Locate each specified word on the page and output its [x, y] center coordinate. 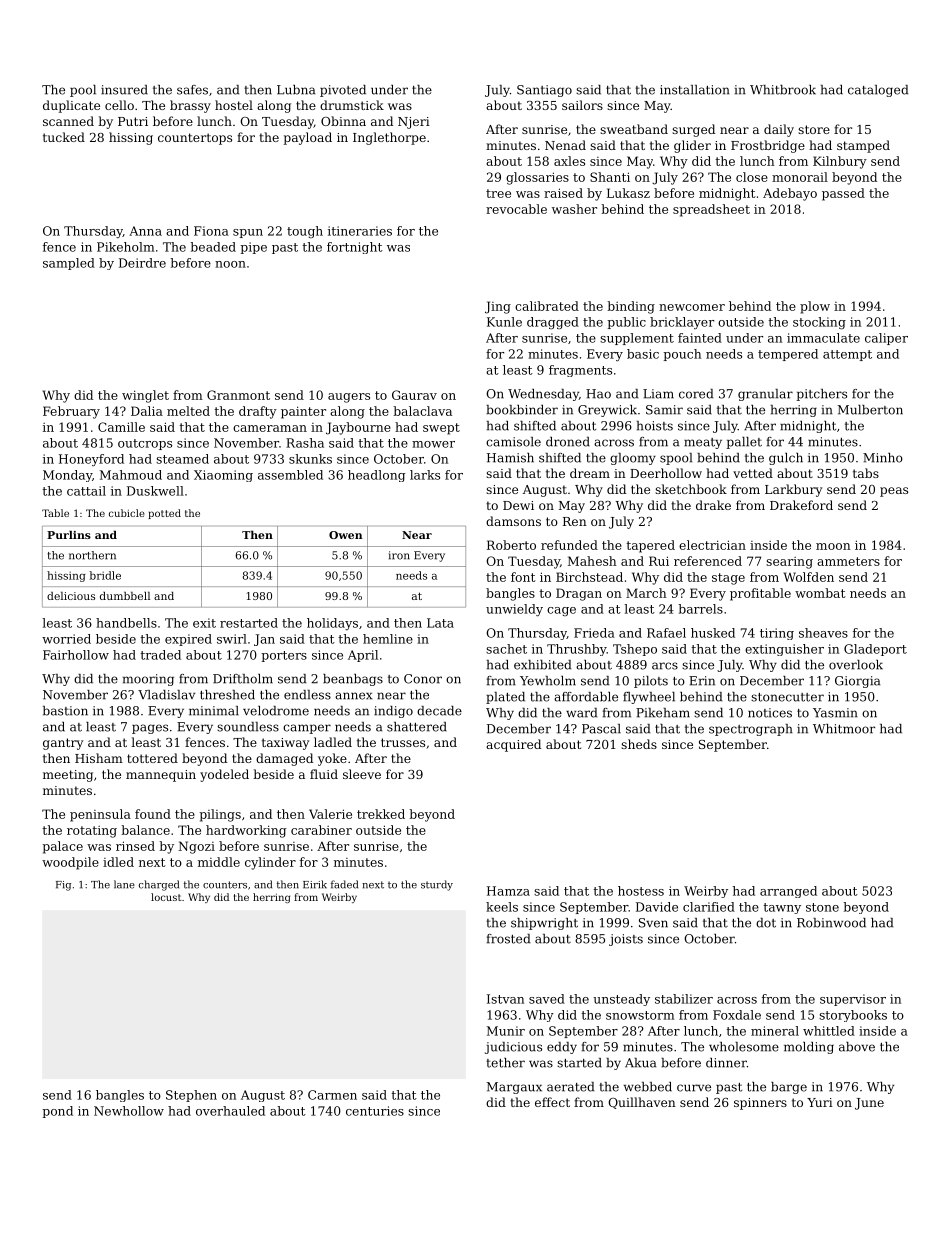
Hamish [510, 458]
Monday [67, 476]
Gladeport [875, 650]
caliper [886, 339]
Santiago [544, 91]
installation [695, 90]
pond [57, 1112]
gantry [63, 744]
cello [119, 105]
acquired [513, 745]
